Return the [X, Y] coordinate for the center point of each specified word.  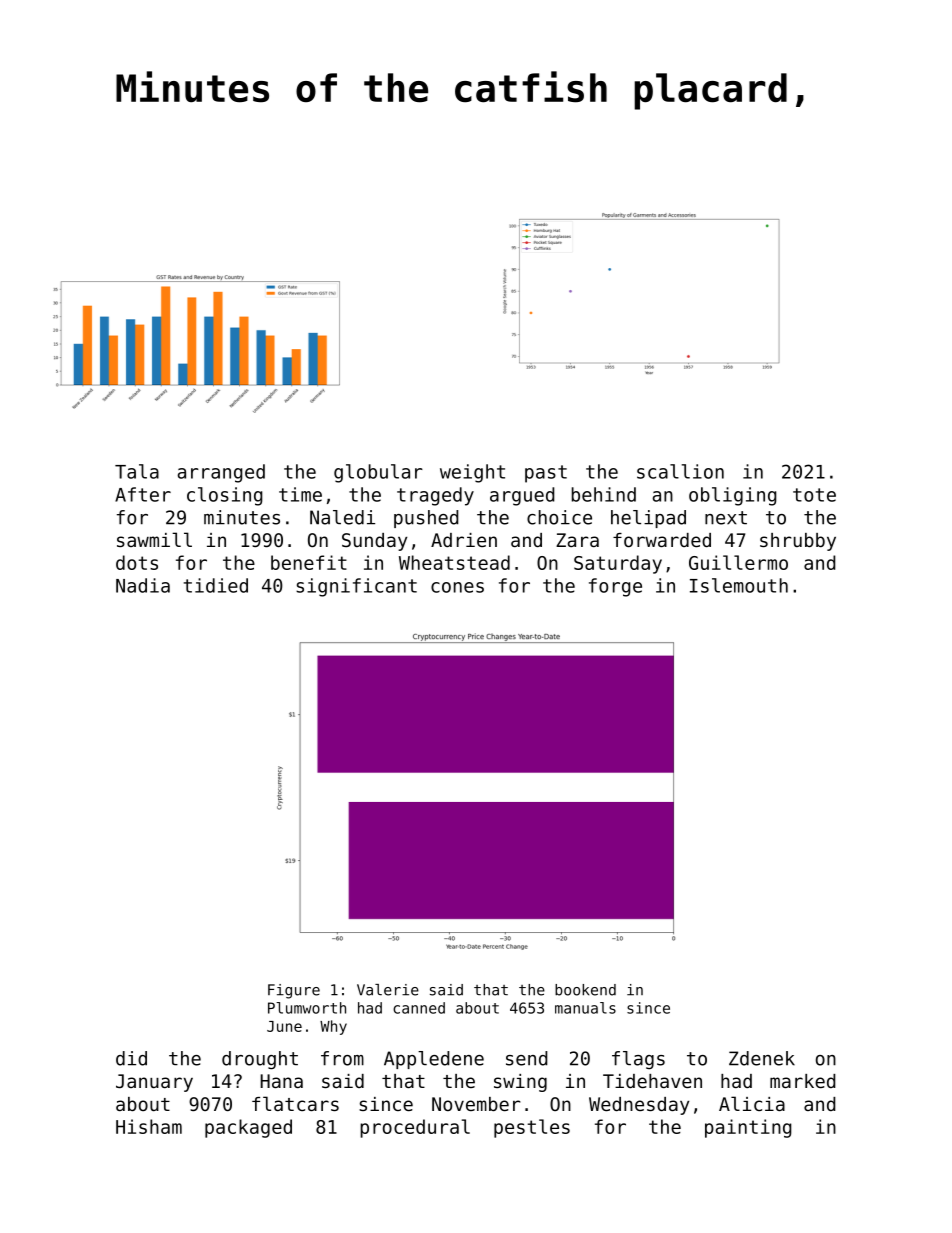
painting [748, 1128]
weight [472, 473]
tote [814, 495]
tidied [216, 585]
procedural [415, 1128]
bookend [585, 990]
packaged [248, 1128]
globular [378, 473]
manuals [585, 1008]
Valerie [388, 990]
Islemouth [739, 585]
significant [356, 587]
